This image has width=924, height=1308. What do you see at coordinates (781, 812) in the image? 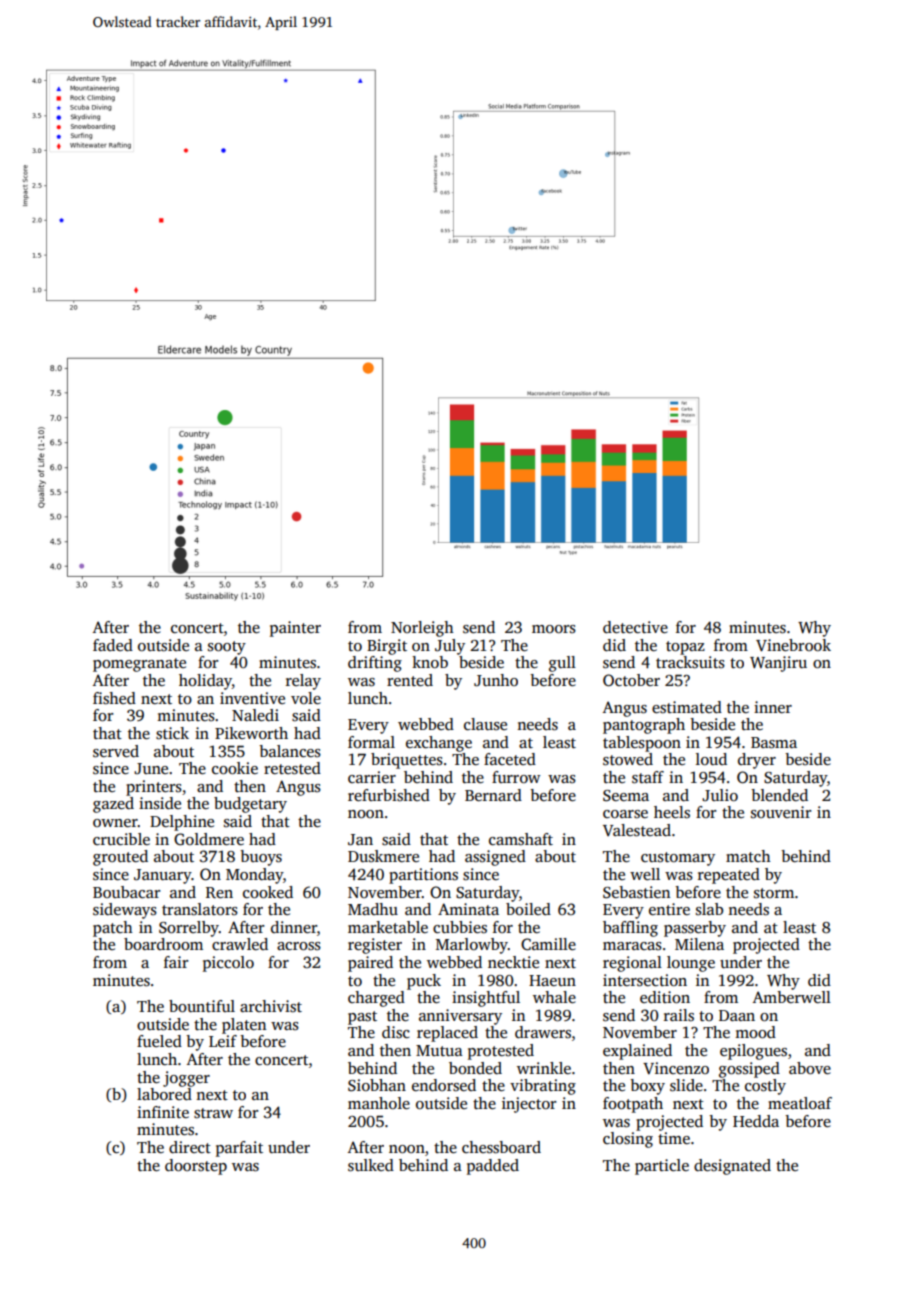
I see `souvenir` at bounding box center [781, 812].
